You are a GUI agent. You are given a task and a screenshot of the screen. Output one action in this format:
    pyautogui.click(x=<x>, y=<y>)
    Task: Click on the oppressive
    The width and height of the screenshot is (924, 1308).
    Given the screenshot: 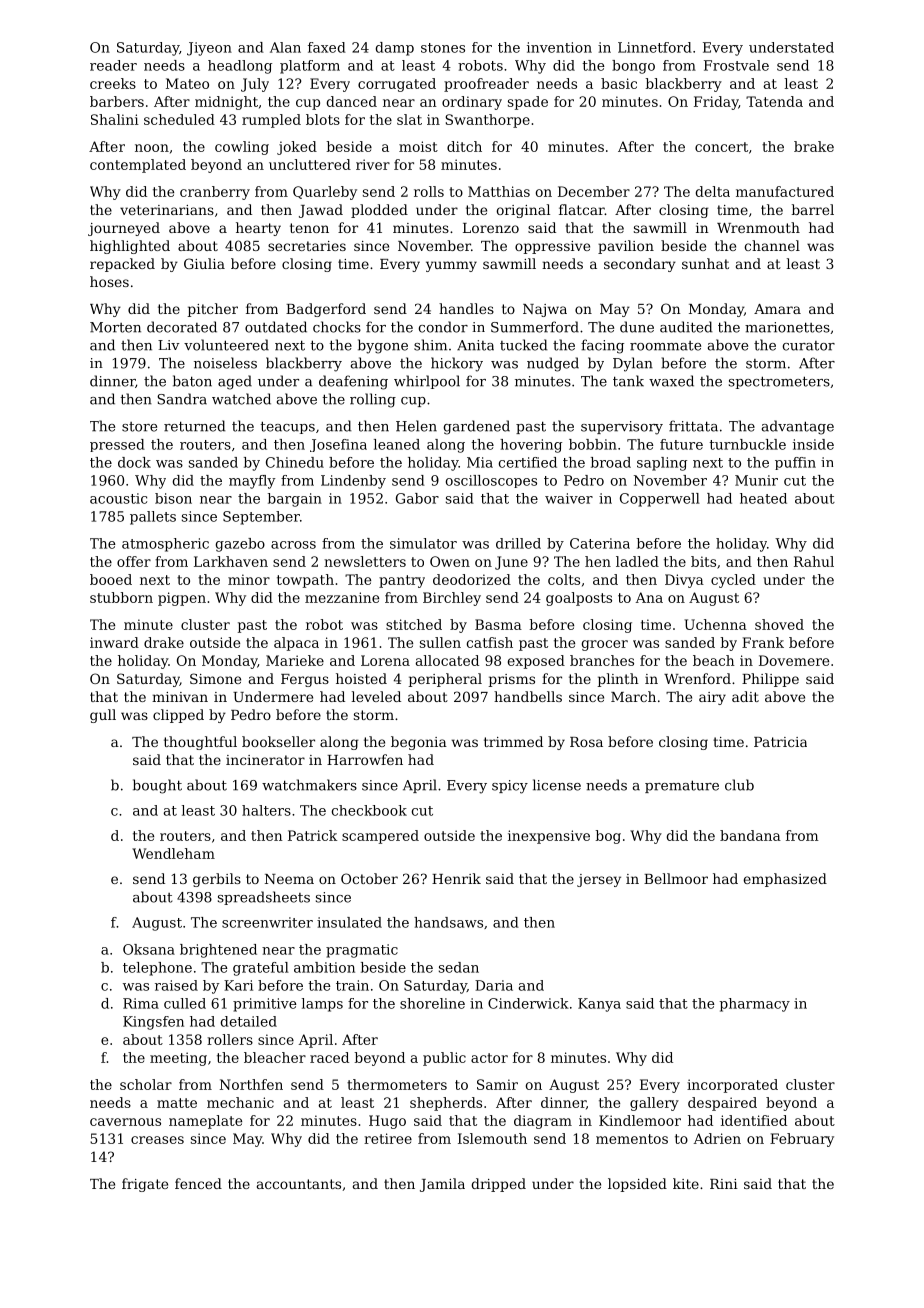 What is the action you would take?
    pyautogui.click(x=552, y=247)
